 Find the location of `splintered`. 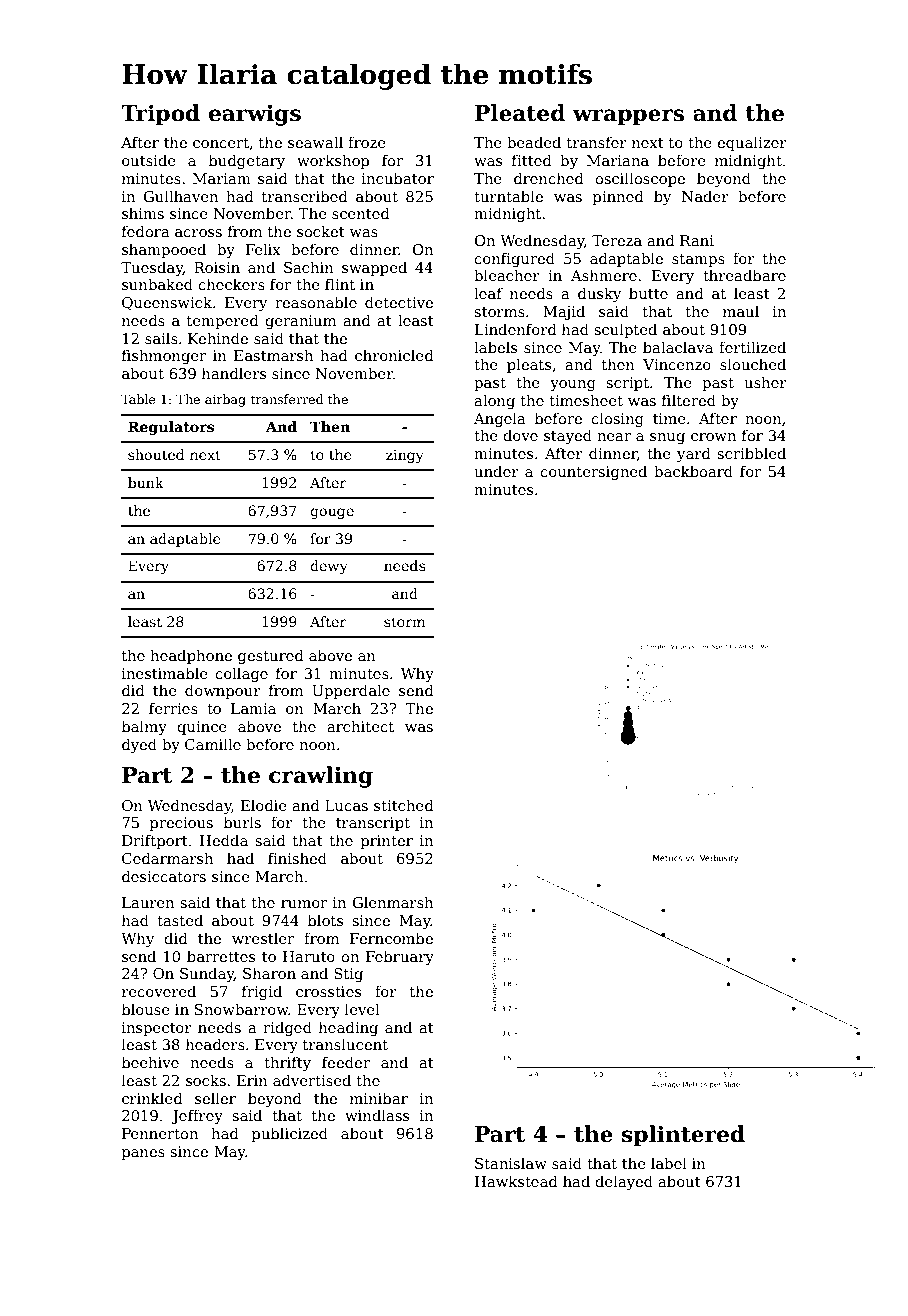

splintered is located at coordinates (683, 1136).
